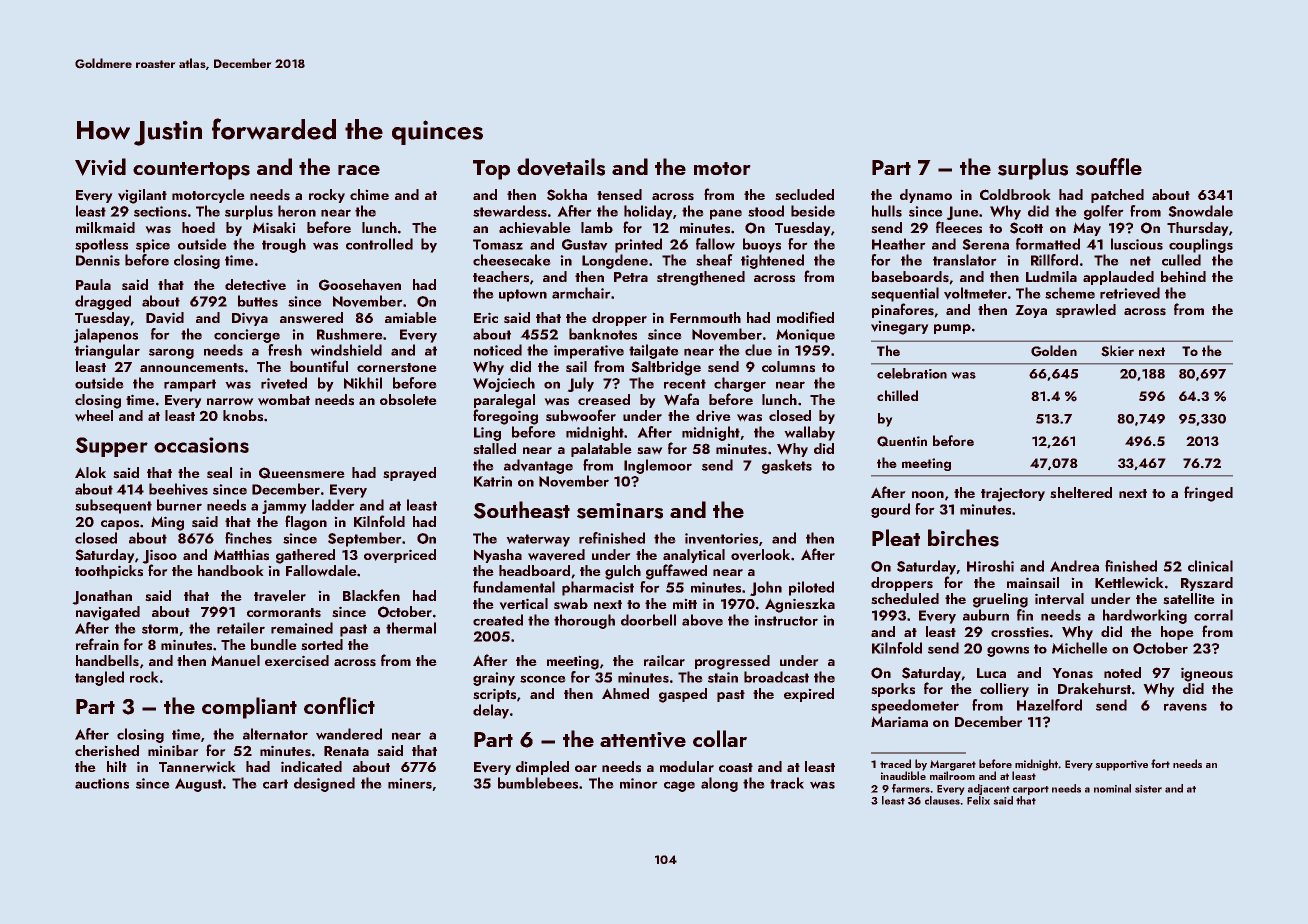 The height and width of the screenshot is (924, 1308). Describe the element at coordinates (580, 384) in the screenshot. I see `July` at that location.
